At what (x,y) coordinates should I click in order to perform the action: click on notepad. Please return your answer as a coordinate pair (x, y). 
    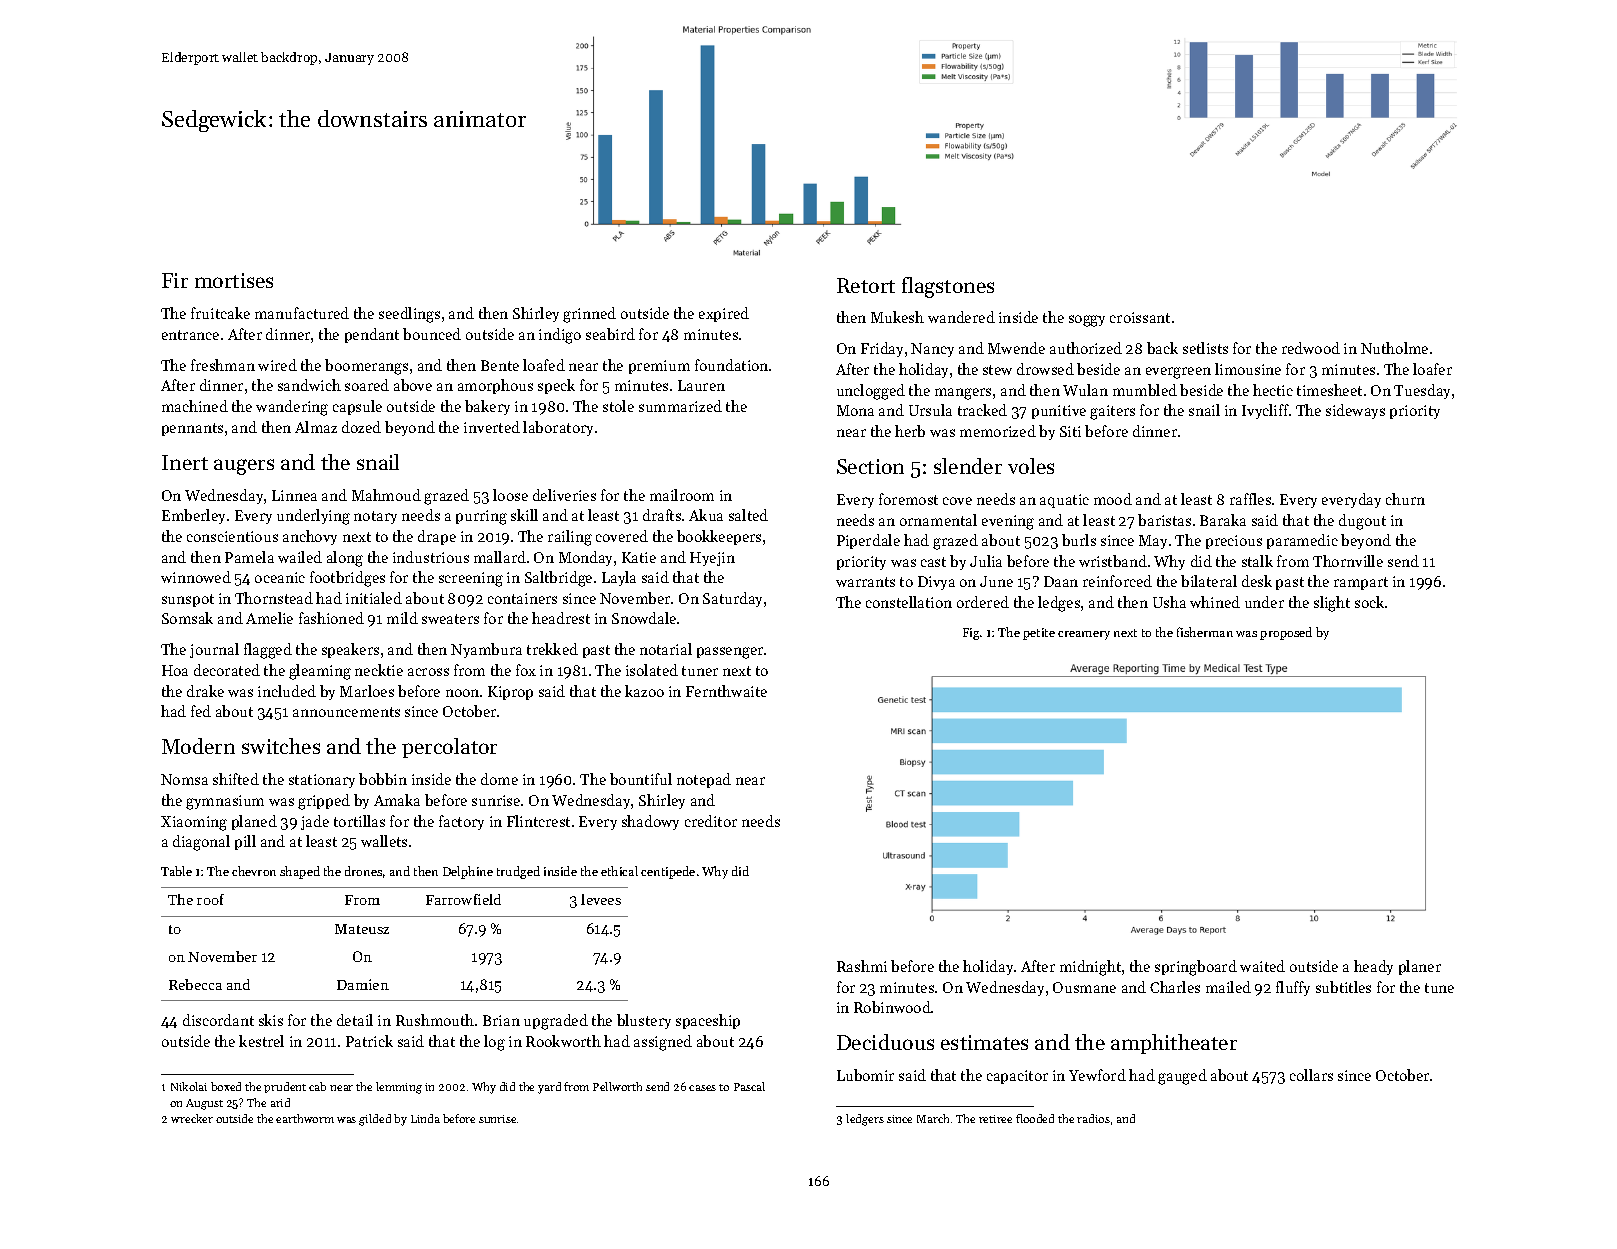
    Looking at the image, I should click on (704, 780).
